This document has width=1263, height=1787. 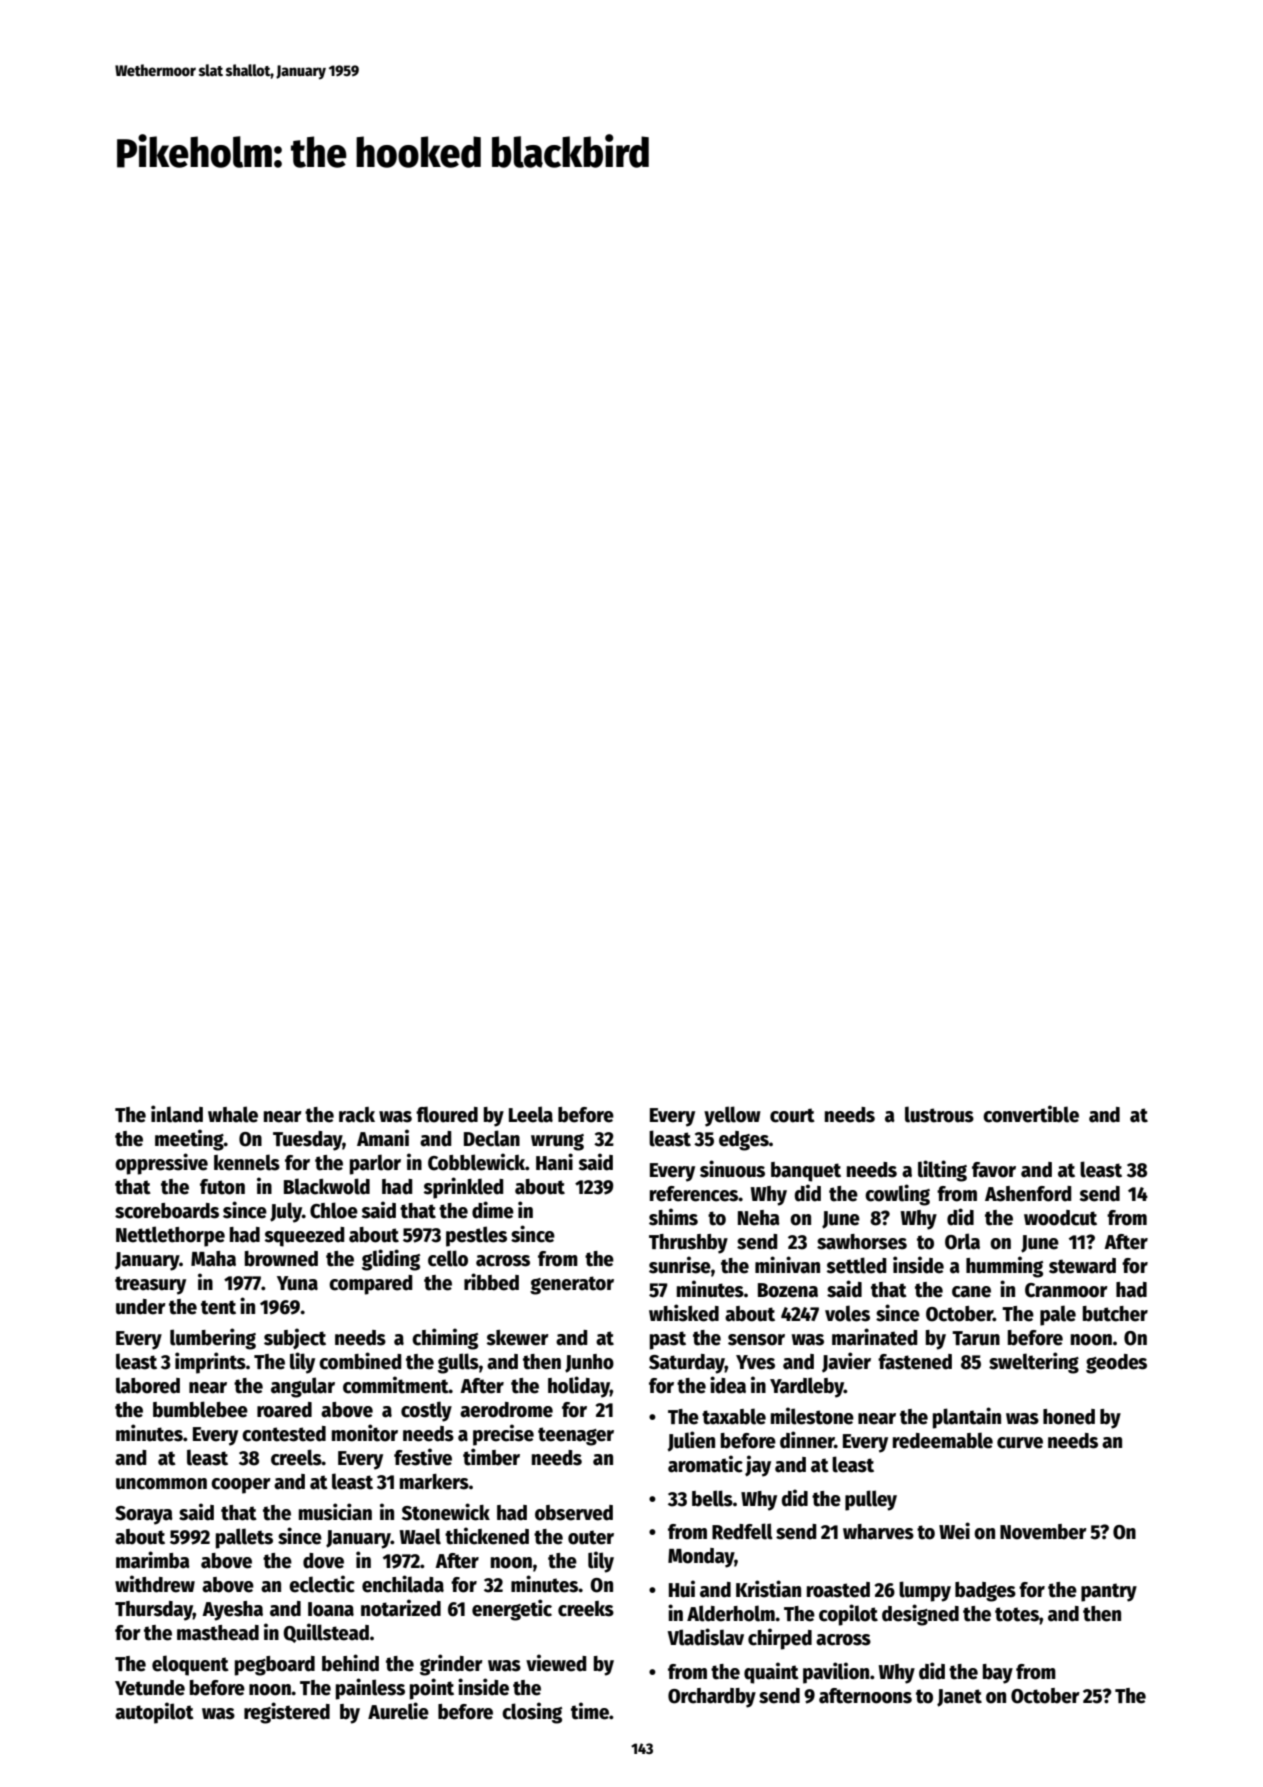 What do you see at coordinates (768, 1589) in the document?
I see `Kristian` at bounding box center [768, 1589].
